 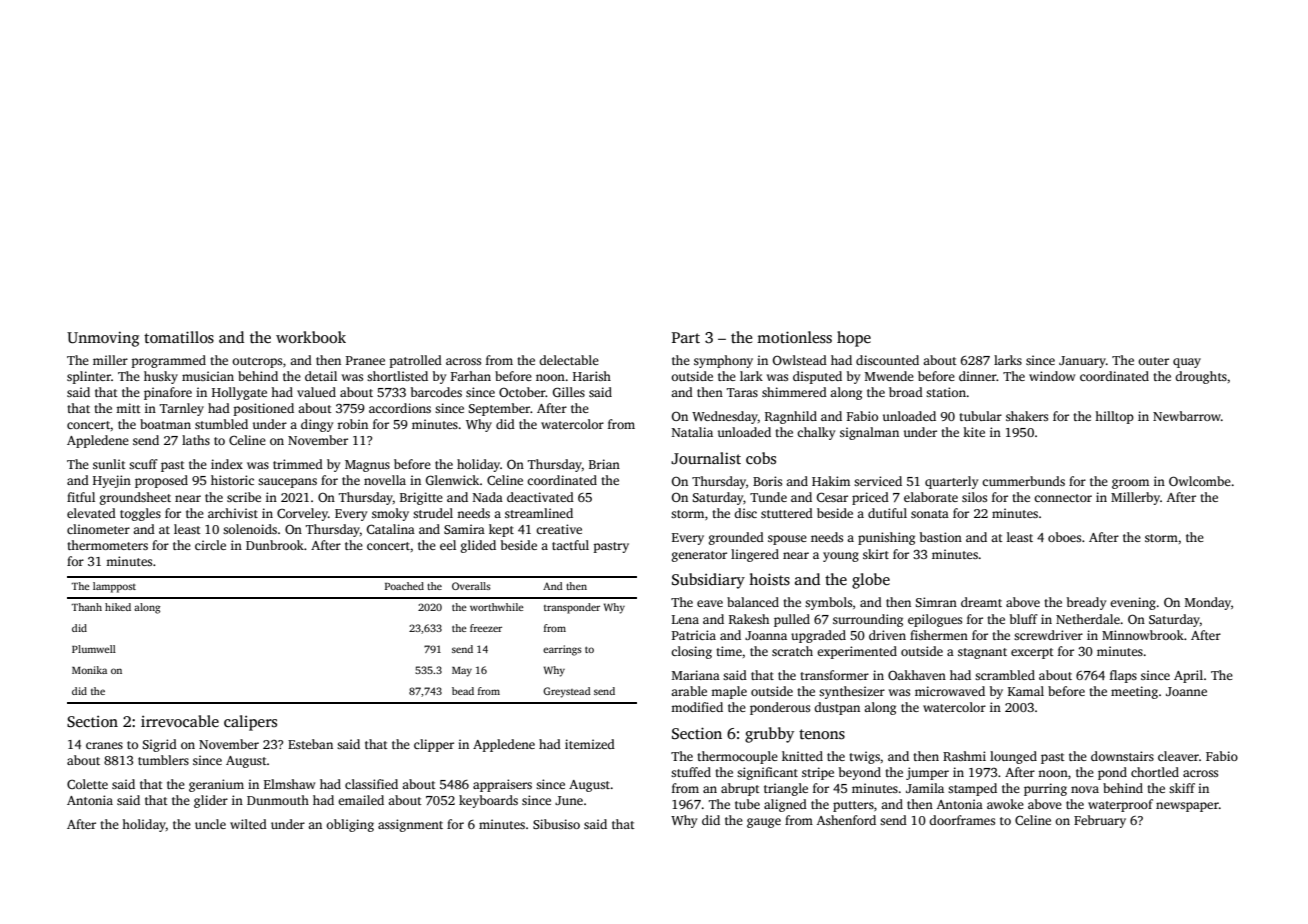 What do you see at coordinates (1114, 417) in the document?
I see `hilltop` at bounding box center [1114, 417].
